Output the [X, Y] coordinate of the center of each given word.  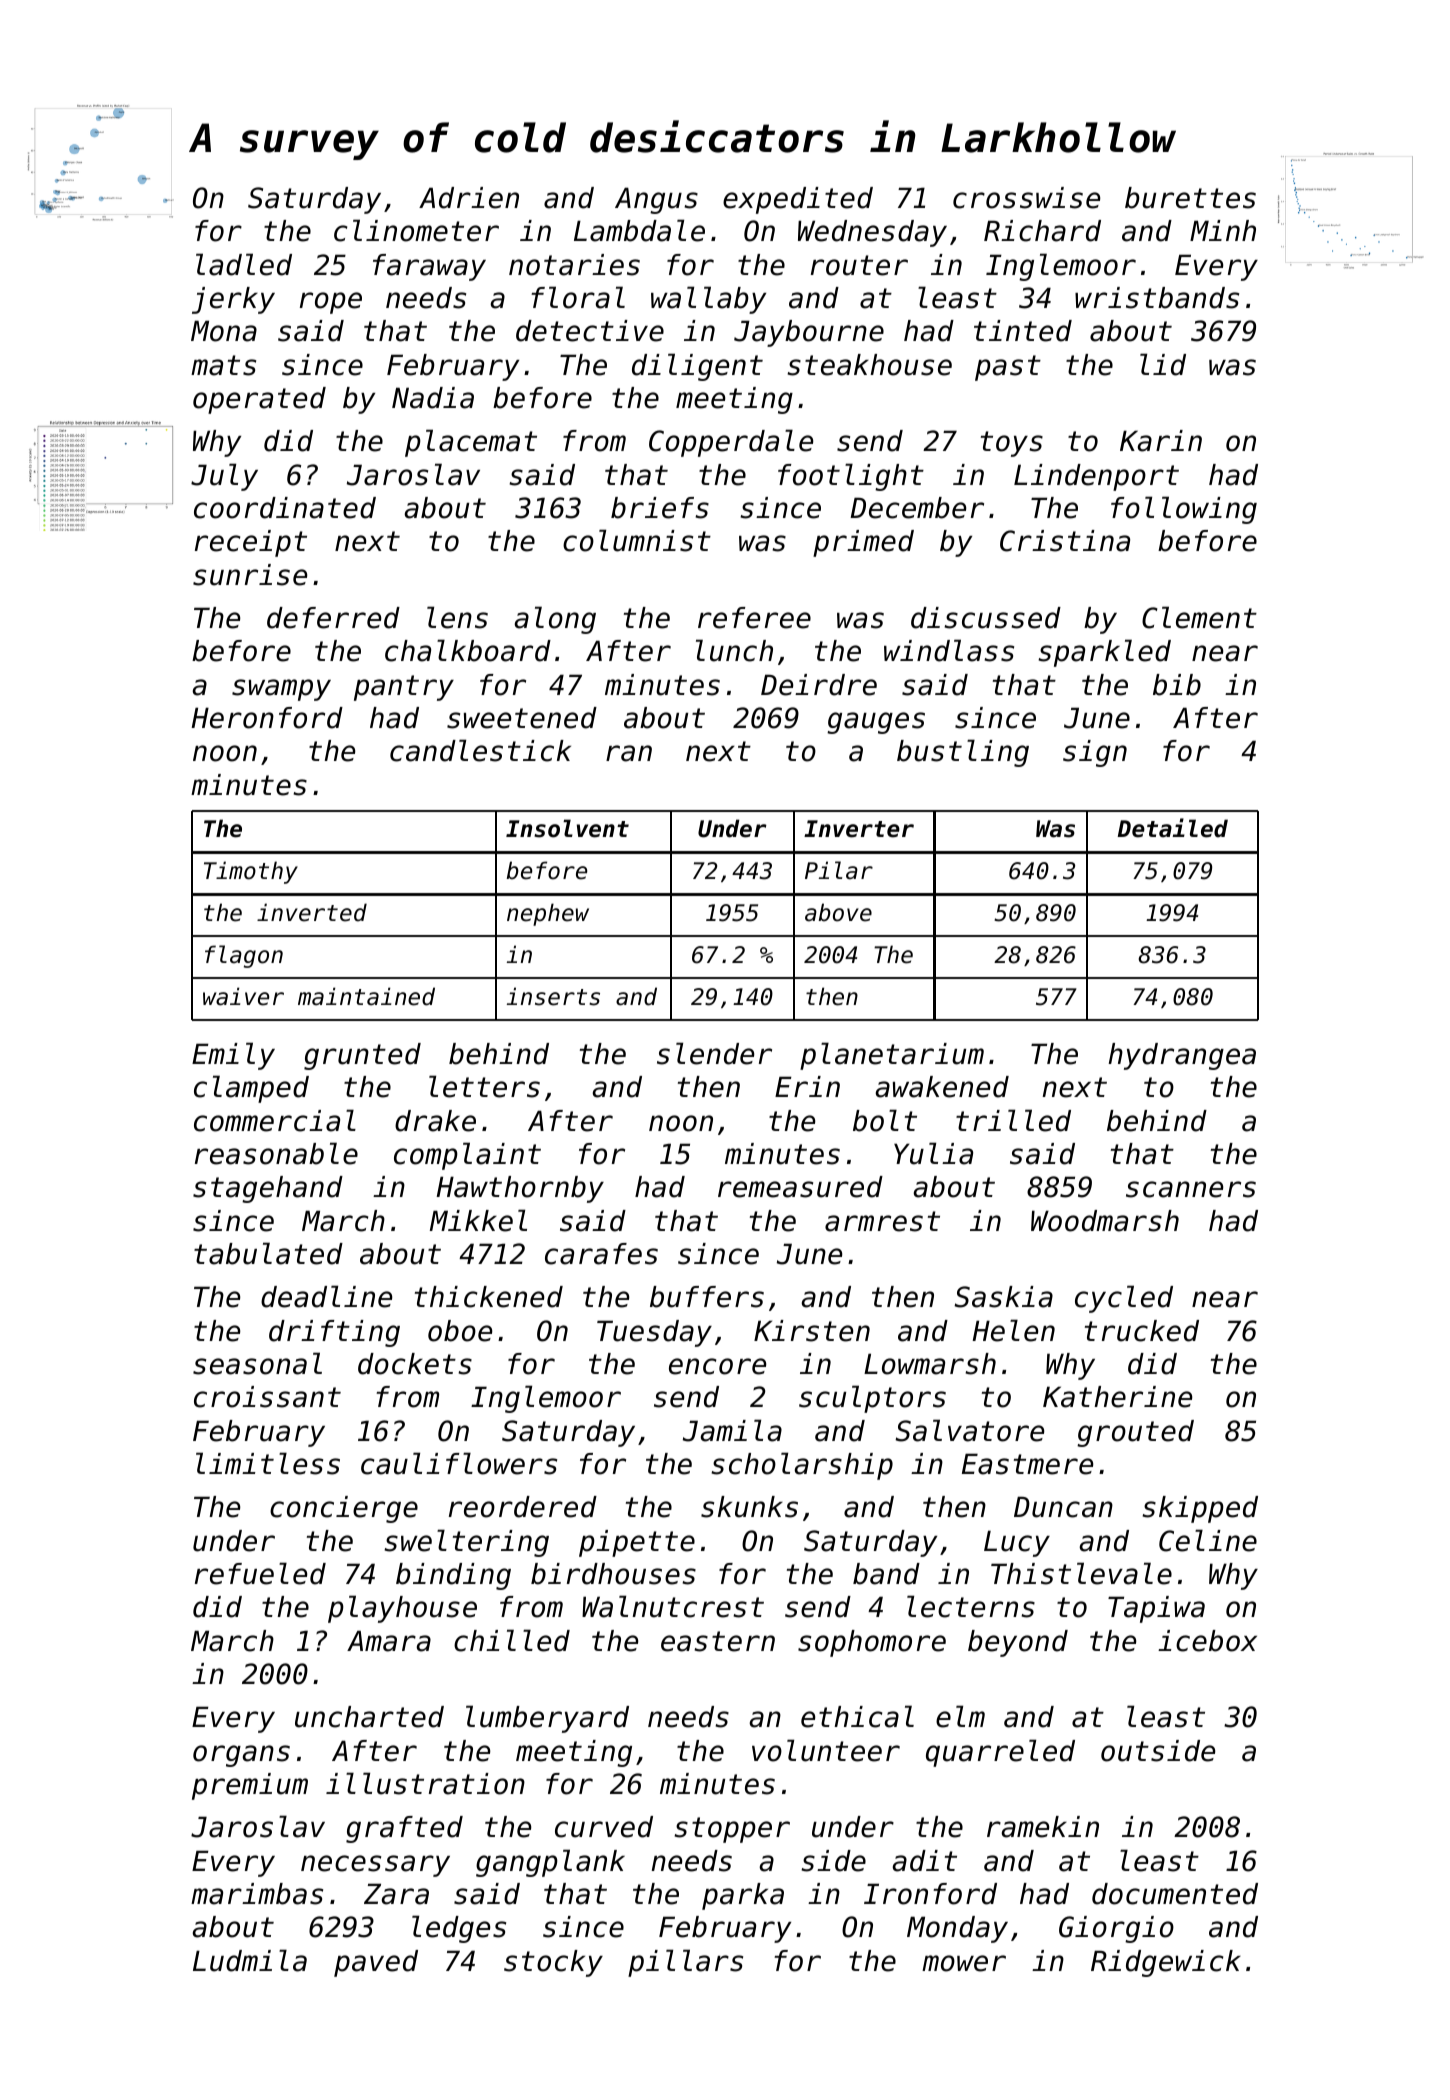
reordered [523, 1507]
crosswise [1026, 198]
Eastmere [1027, 1464]
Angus [656, 200]
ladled [244, 264]
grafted [404, 1829]
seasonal [257, 1363]
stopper [732, 1830]
